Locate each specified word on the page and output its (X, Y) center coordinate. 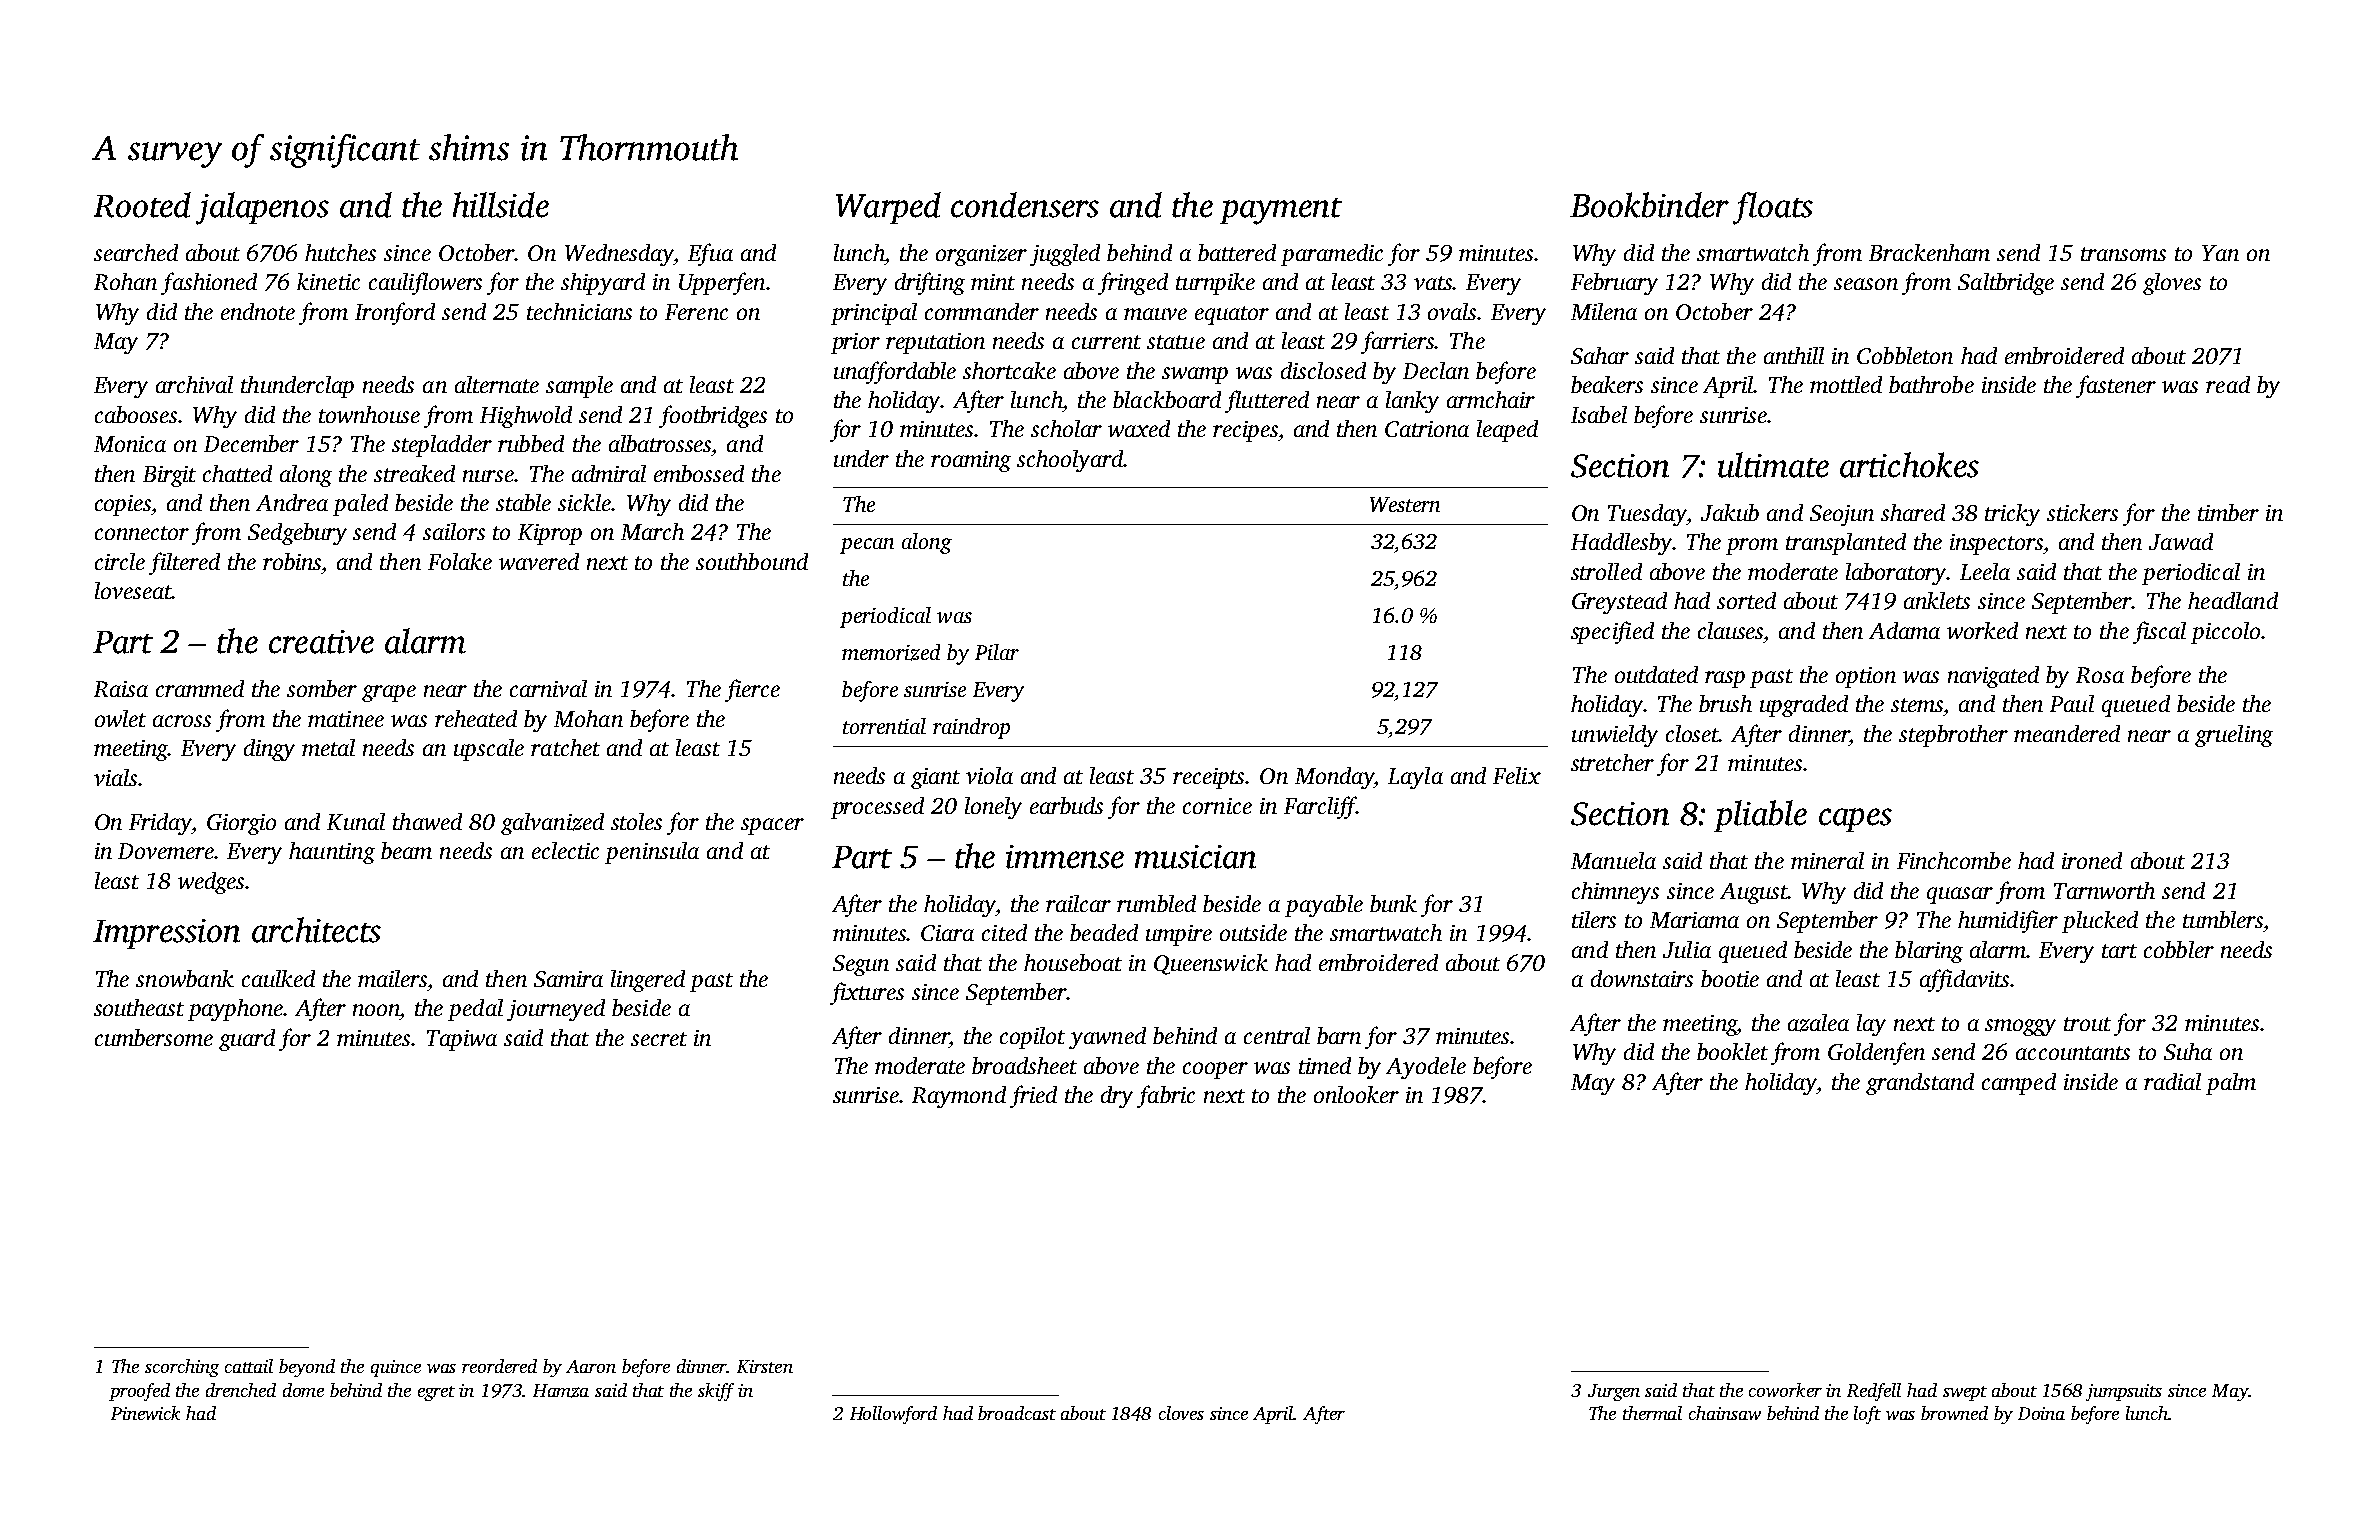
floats (1773, 208)
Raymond (959, 1097)
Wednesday (620, 255)
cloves (1181, 1413)
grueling (2234, 736)
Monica (130, 444)
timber (2228, 512)
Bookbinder (1649, 205)
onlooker (1356, 1094)
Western (1405, 504)
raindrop (971, 728)
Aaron (591, 1366)
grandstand (1920, 1084)
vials (115, 777)
